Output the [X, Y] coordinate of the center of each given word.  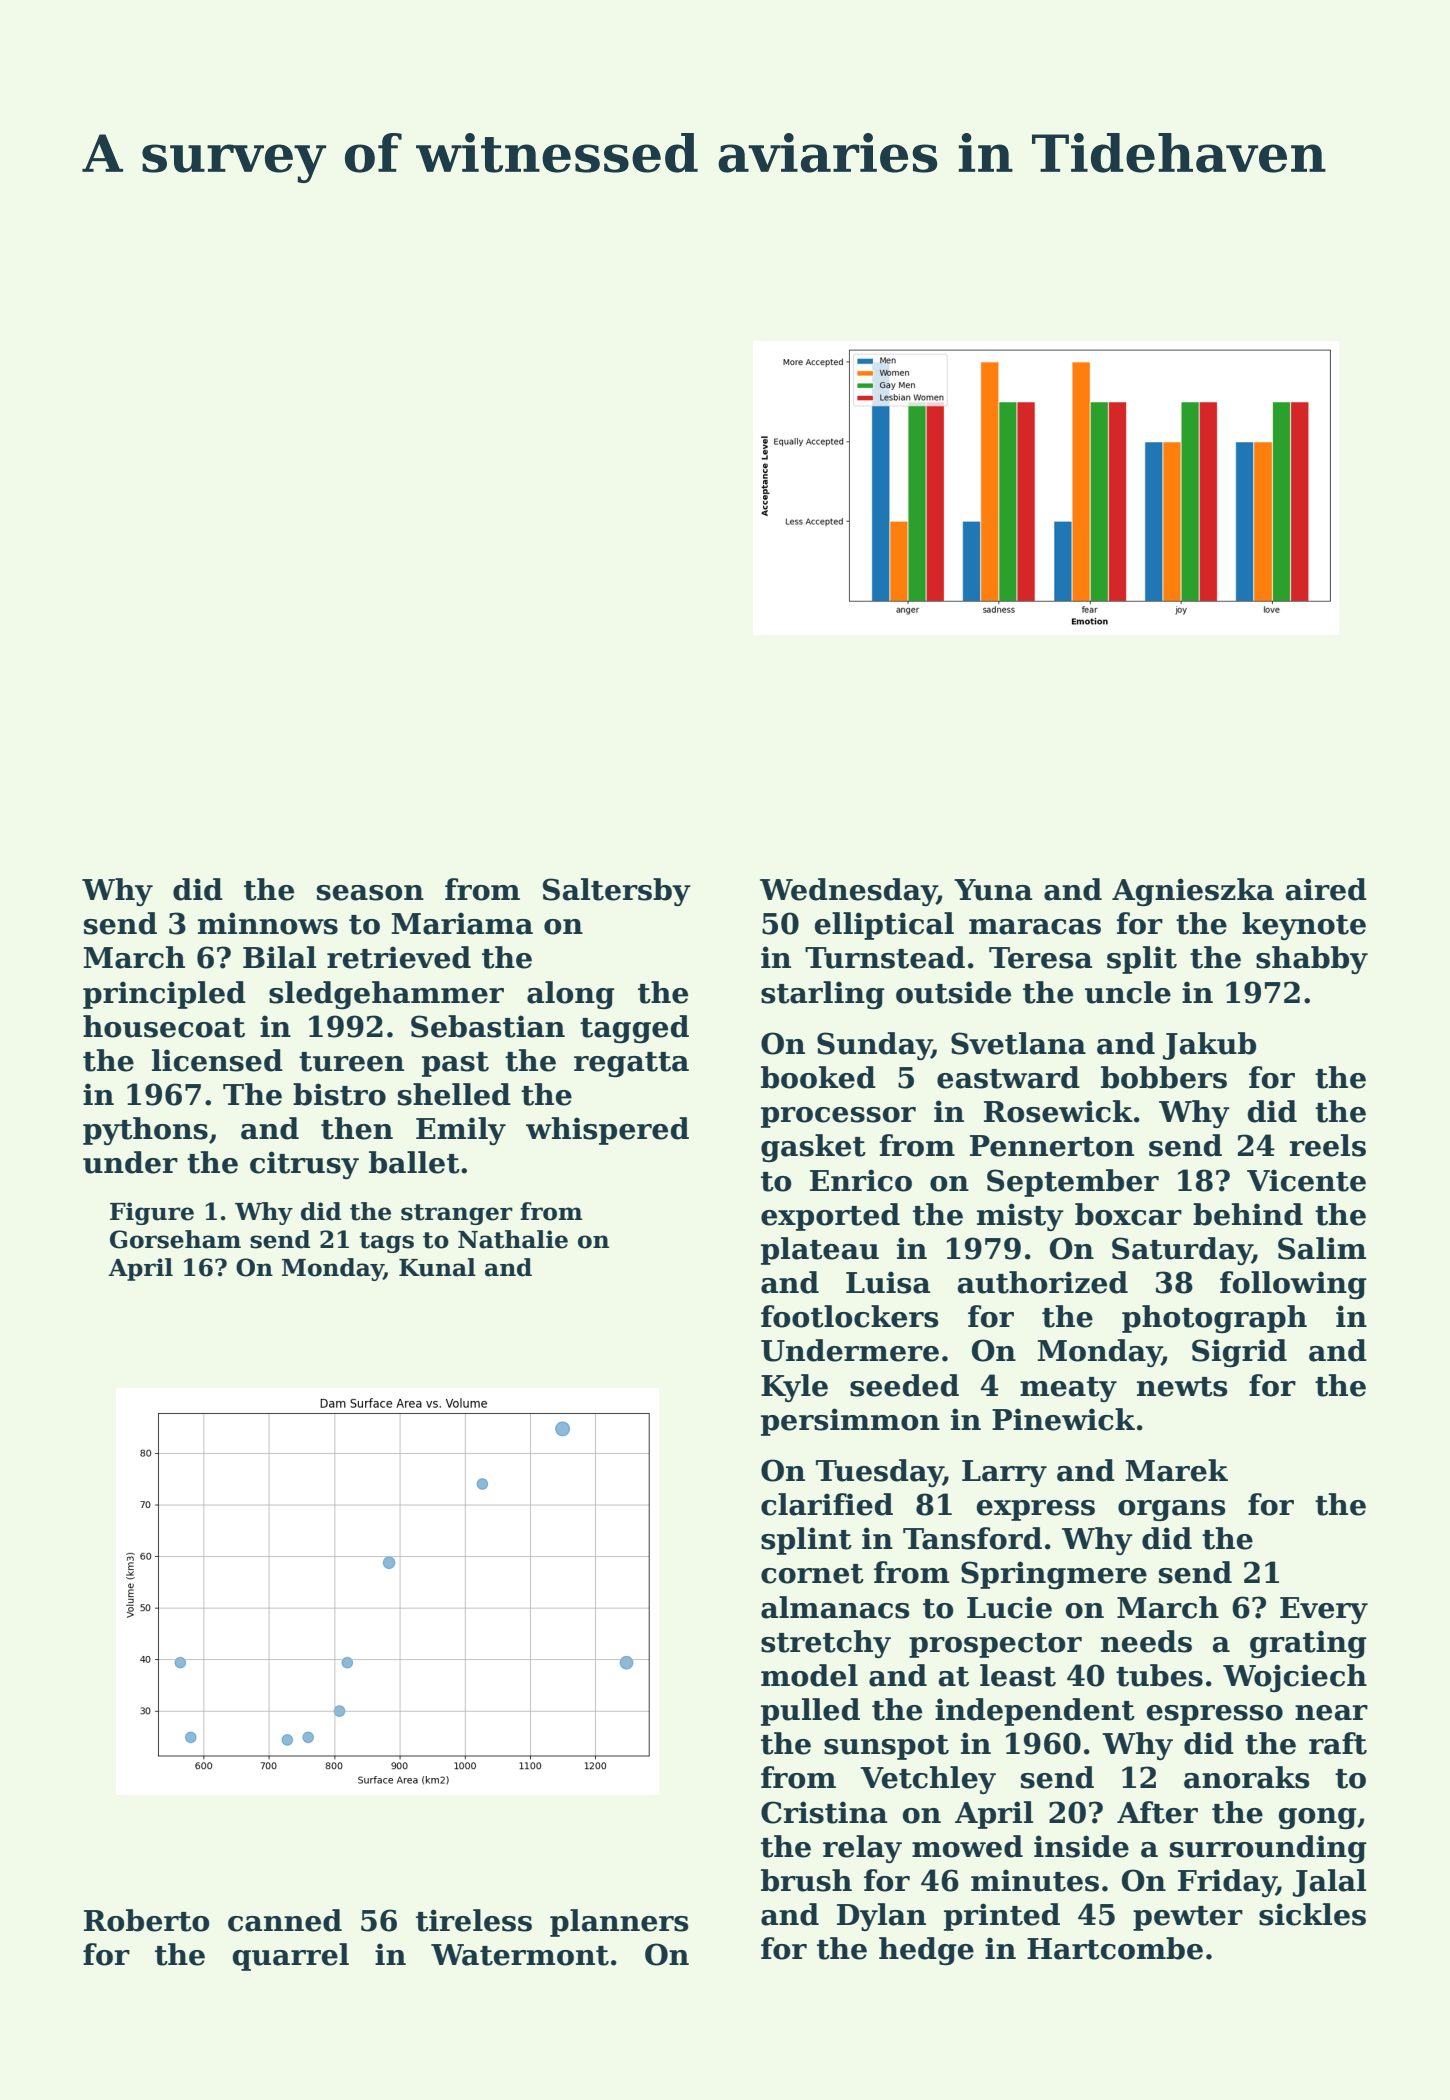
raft [1338, 1743]
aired [1326, 889]
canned [285, 1920]
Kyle [794, 1388]
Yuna [993, 890]
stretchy [826, 1644]
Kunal [437, 1267]
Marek [1177, 1470]
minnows [268, 923]
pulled [810, 1712]
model [809, 1675]
